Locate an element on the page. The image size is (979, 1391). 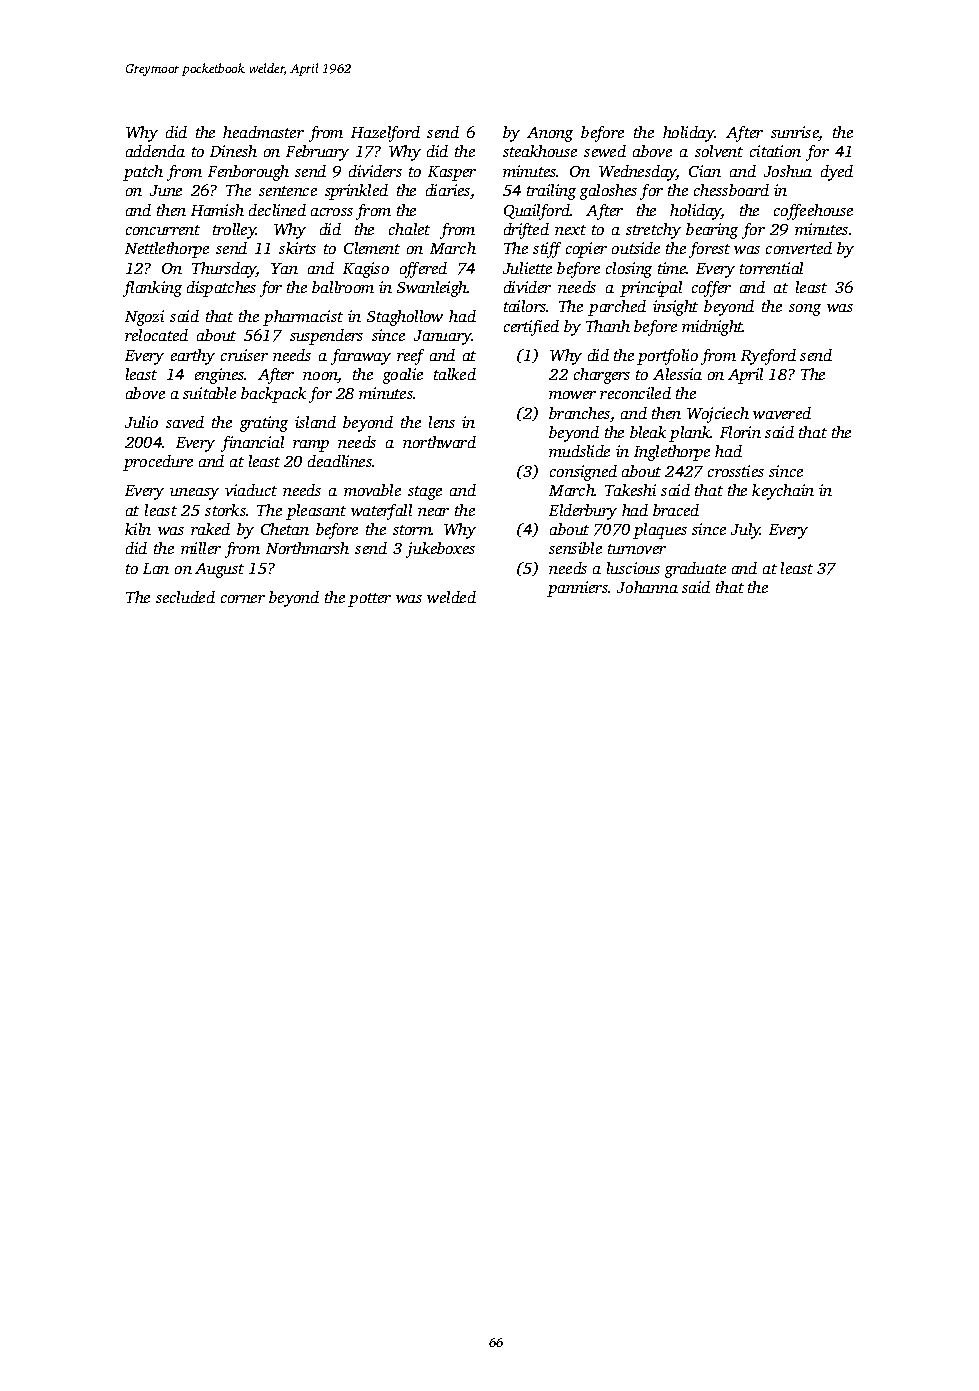
Thursday is located at coordinates (224, 270).
